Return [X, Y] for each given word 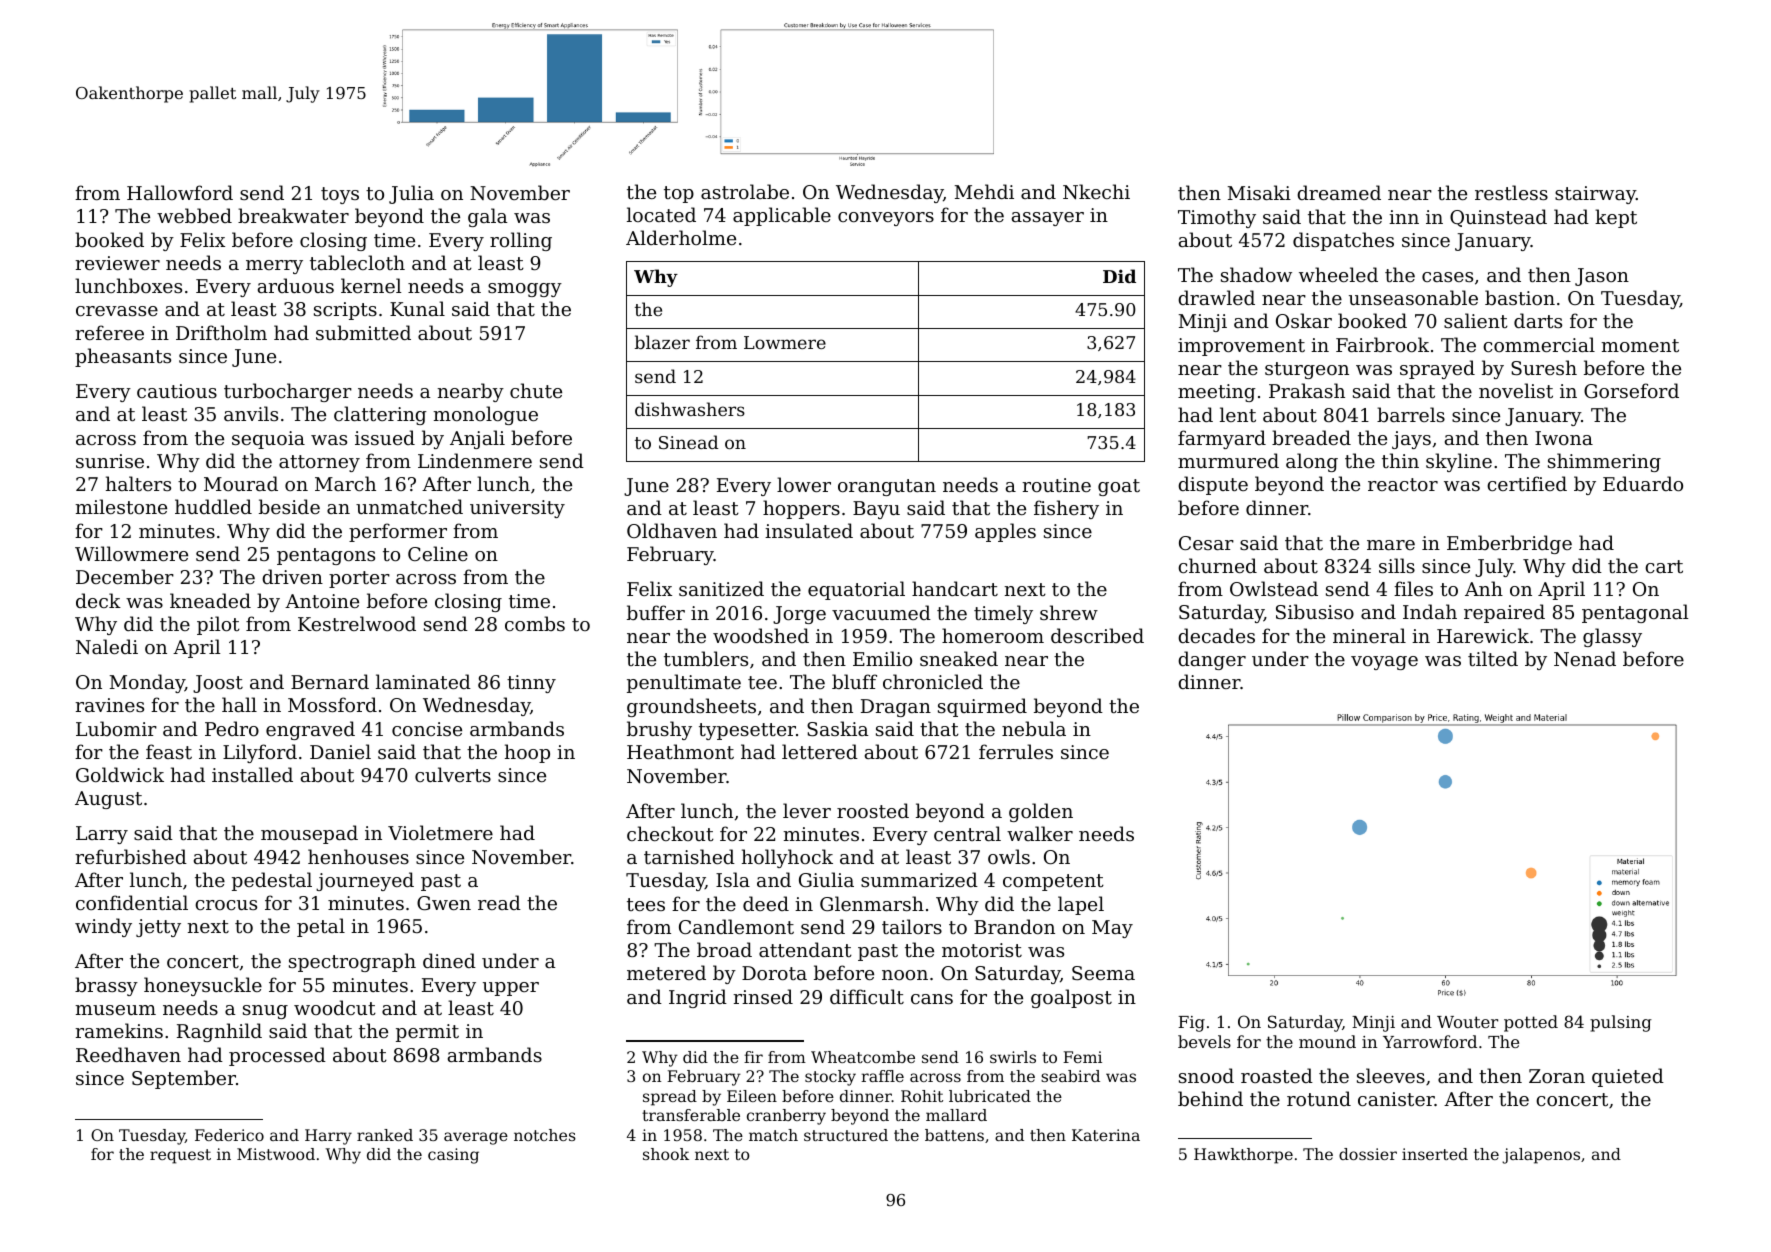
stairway [1595, 195]
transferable [691, 1115]
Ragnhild [219, 1032]
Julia [411, 194]
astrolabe [745, 191]
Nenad [1585, 659]
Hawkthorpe [1243, 1156]
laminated [423, 681]
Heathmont [680, 751]
